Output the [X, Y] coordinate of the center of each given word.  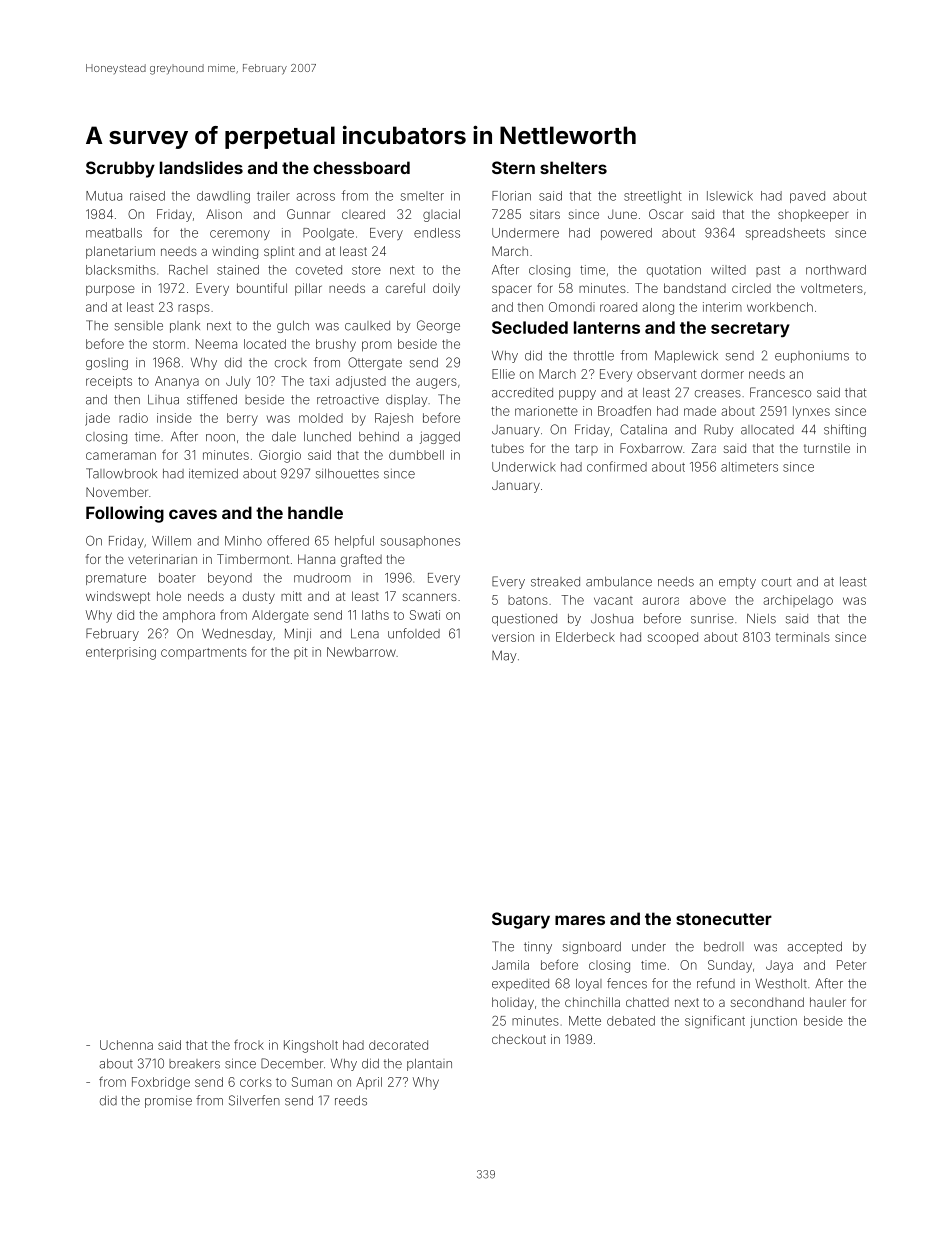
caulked [367, 326]
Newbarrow [361, 652]
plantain [429, 1065]
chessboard [361, 167]
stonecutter [724, 919]
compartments [204, 654]
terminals [803, 637]
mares [580, 920]
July [238, 382]
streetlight [653, 197]
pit [301, 653]
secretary [750, 330]
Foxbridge [161, 1083]
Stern [513, 167]
